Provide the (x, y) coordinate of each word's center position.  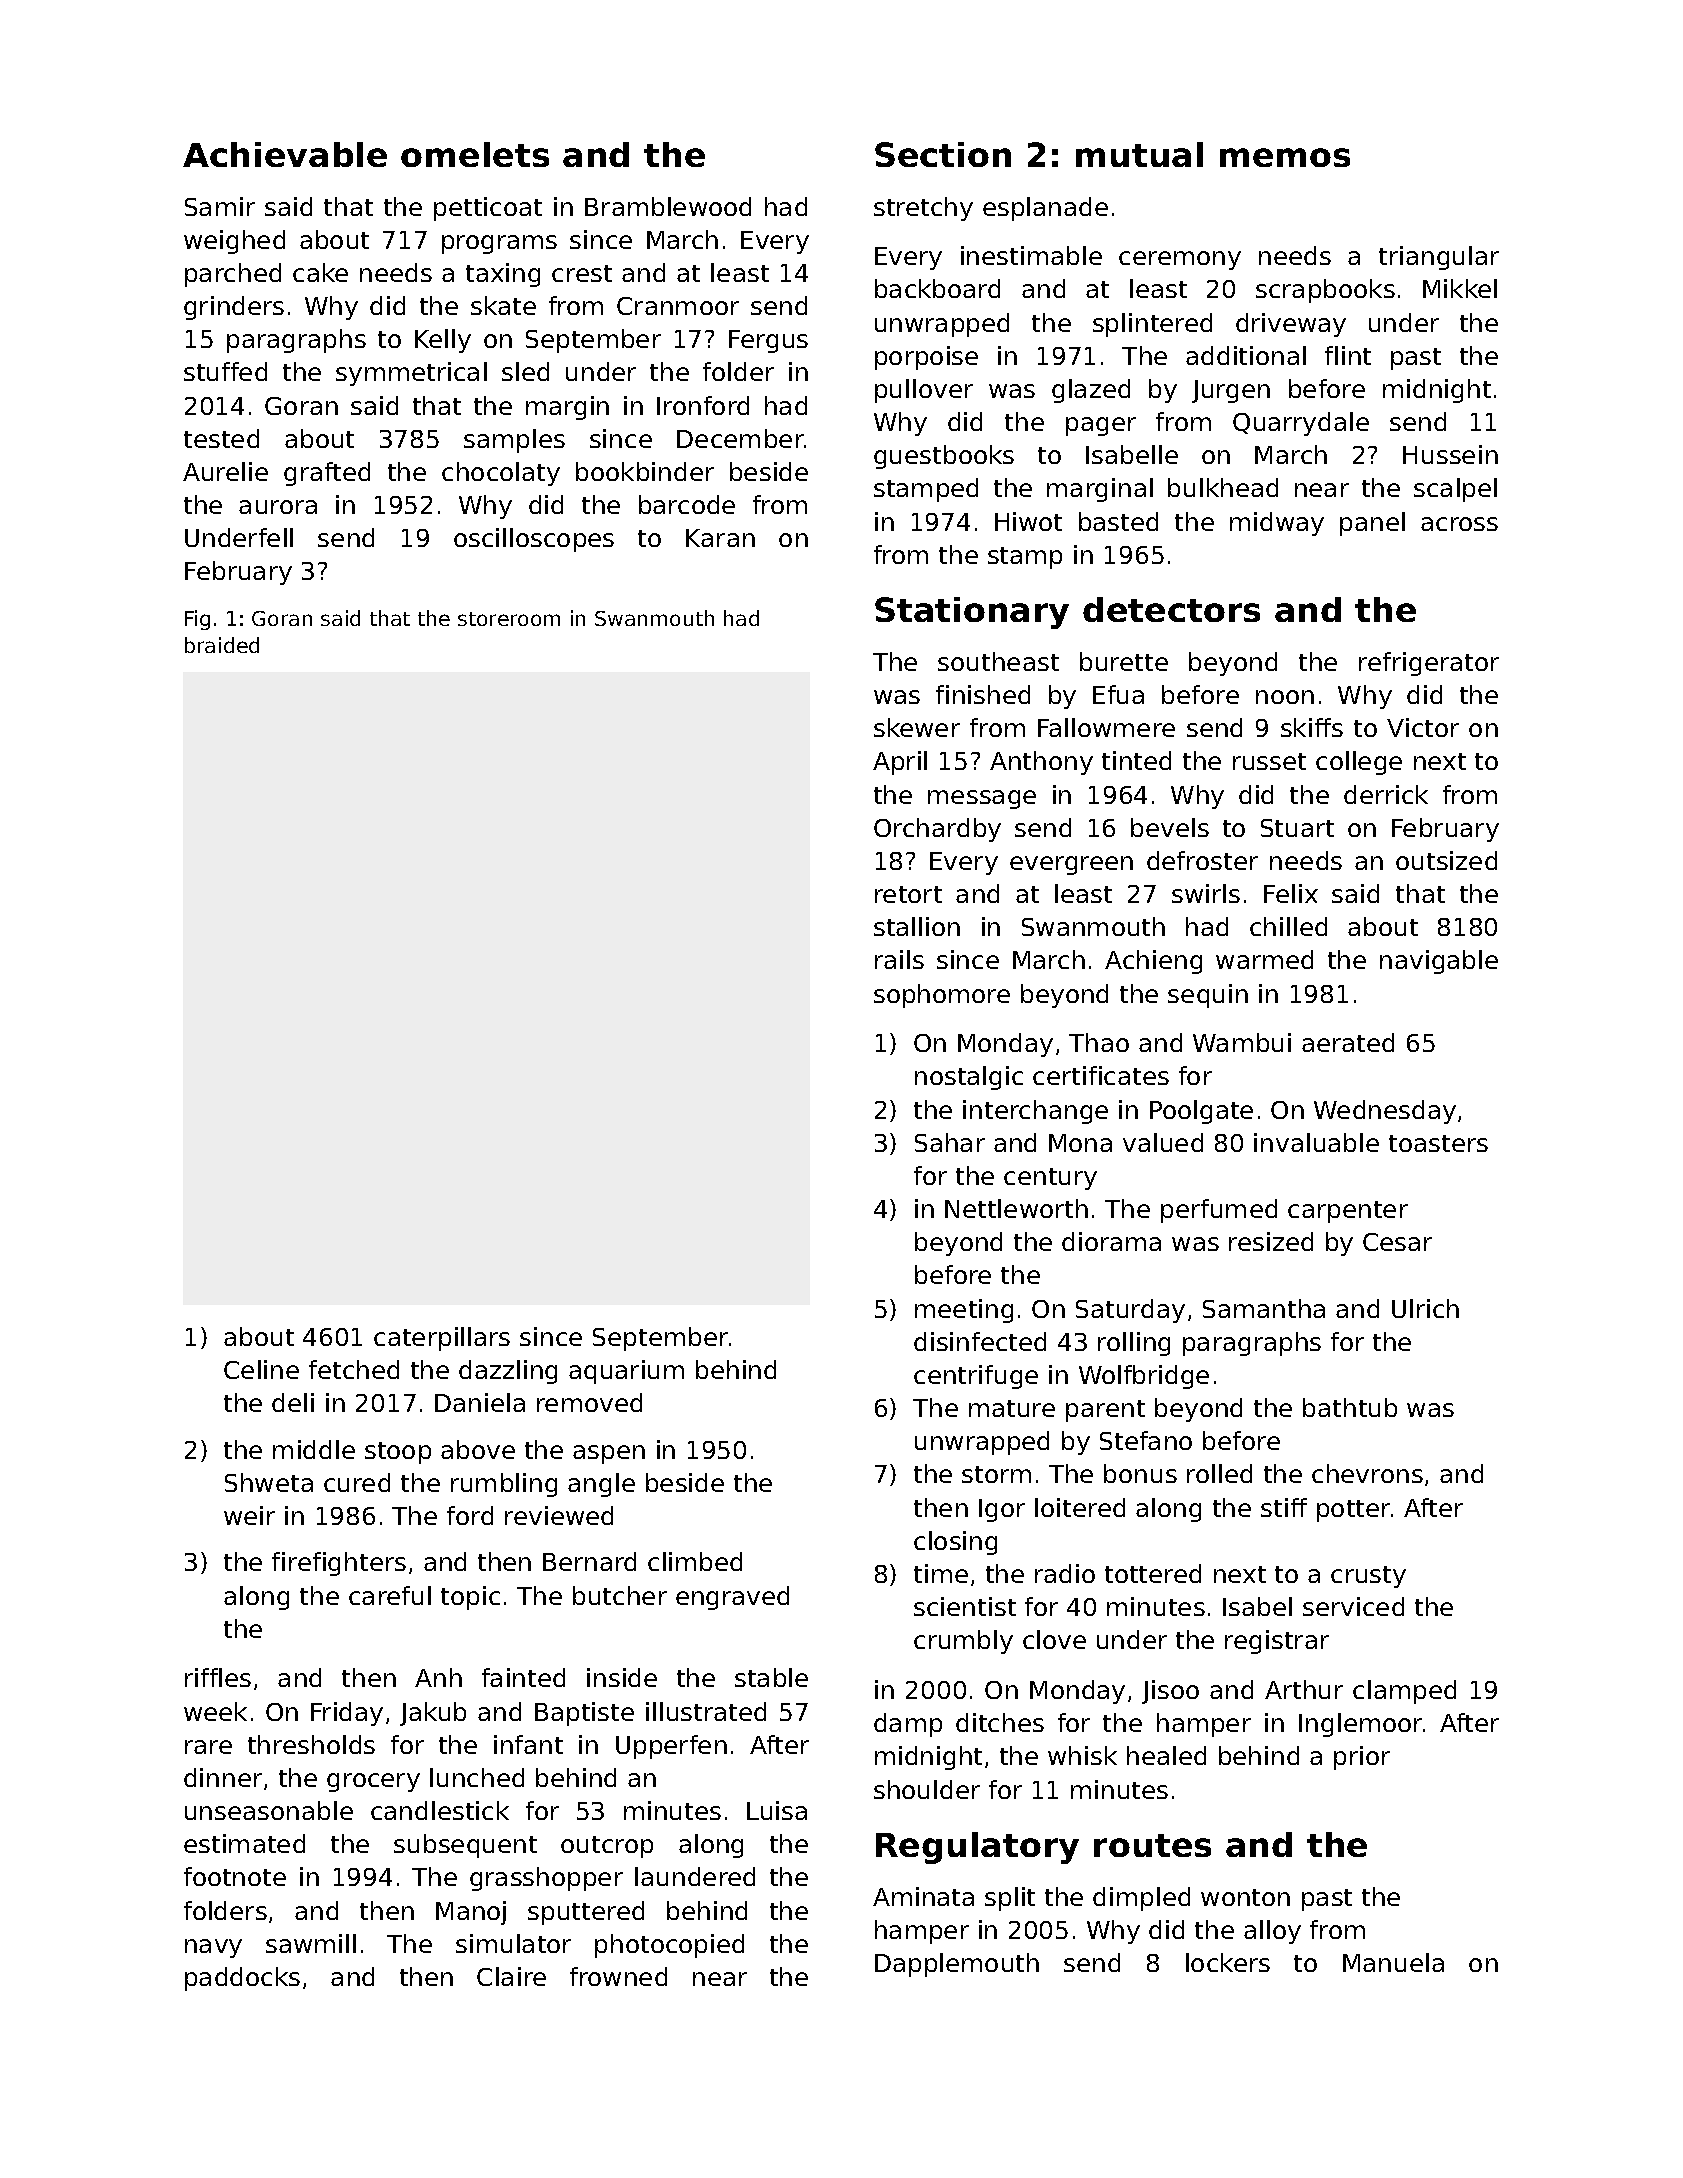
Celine (261, 1369)
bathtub (1350, 1407)
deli (293, 1402)
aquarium (626, 1372)
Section (943, 154)
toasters (1438, 1143)
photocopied (669, 1946)
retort (908, 894)
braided (222, 645)
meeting (964, 1311)
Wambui (1242, 1042)
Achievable (285, 154)
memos (1285, 157)
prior (1362, 1758)
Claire (511, 1976)
